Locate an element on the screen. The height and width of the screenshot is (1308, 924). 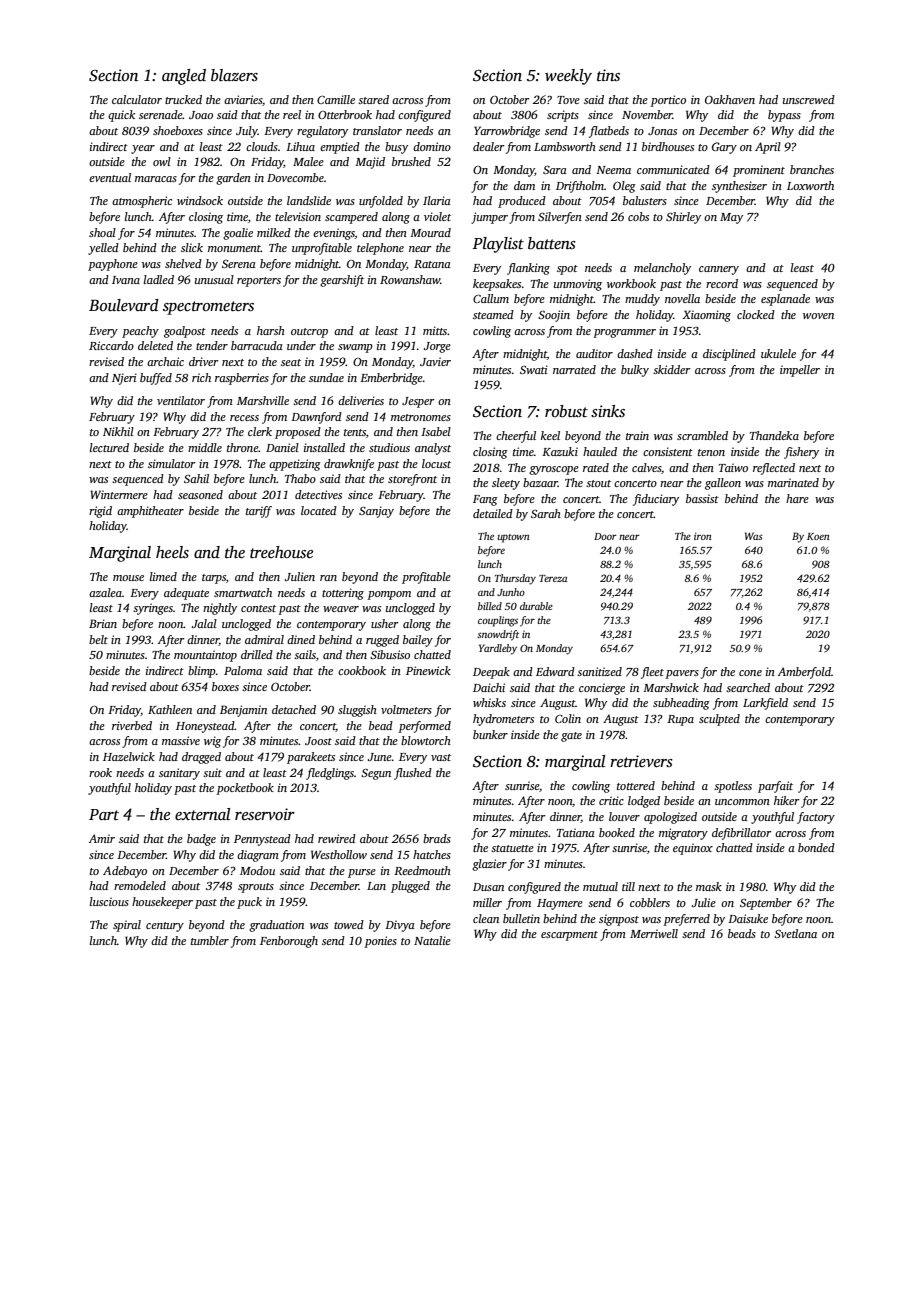
yelled is located at coordinates (103, 249).
